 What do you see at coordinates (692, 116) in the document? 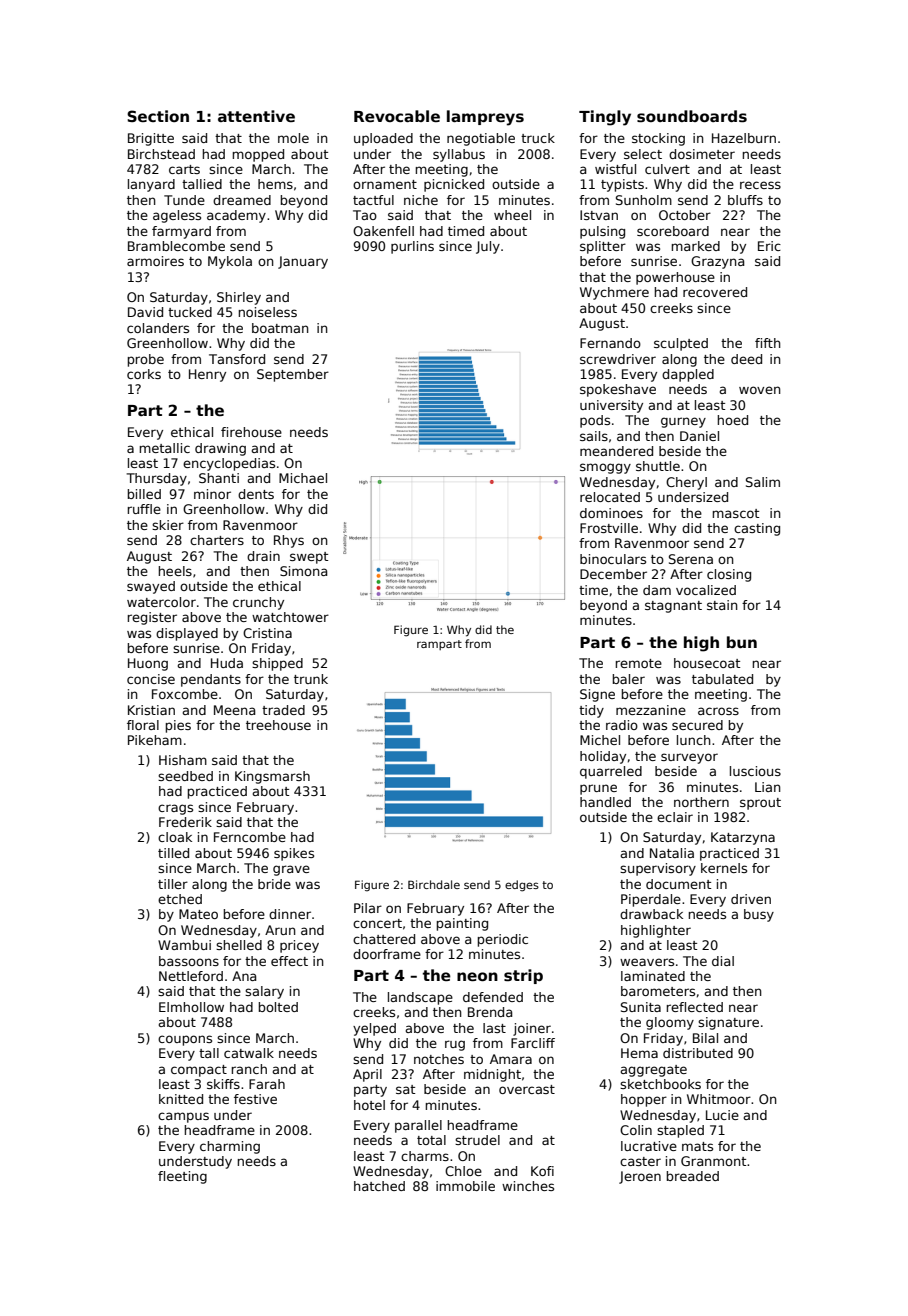
I see `soundboards` at bounding box center [692, 116].
